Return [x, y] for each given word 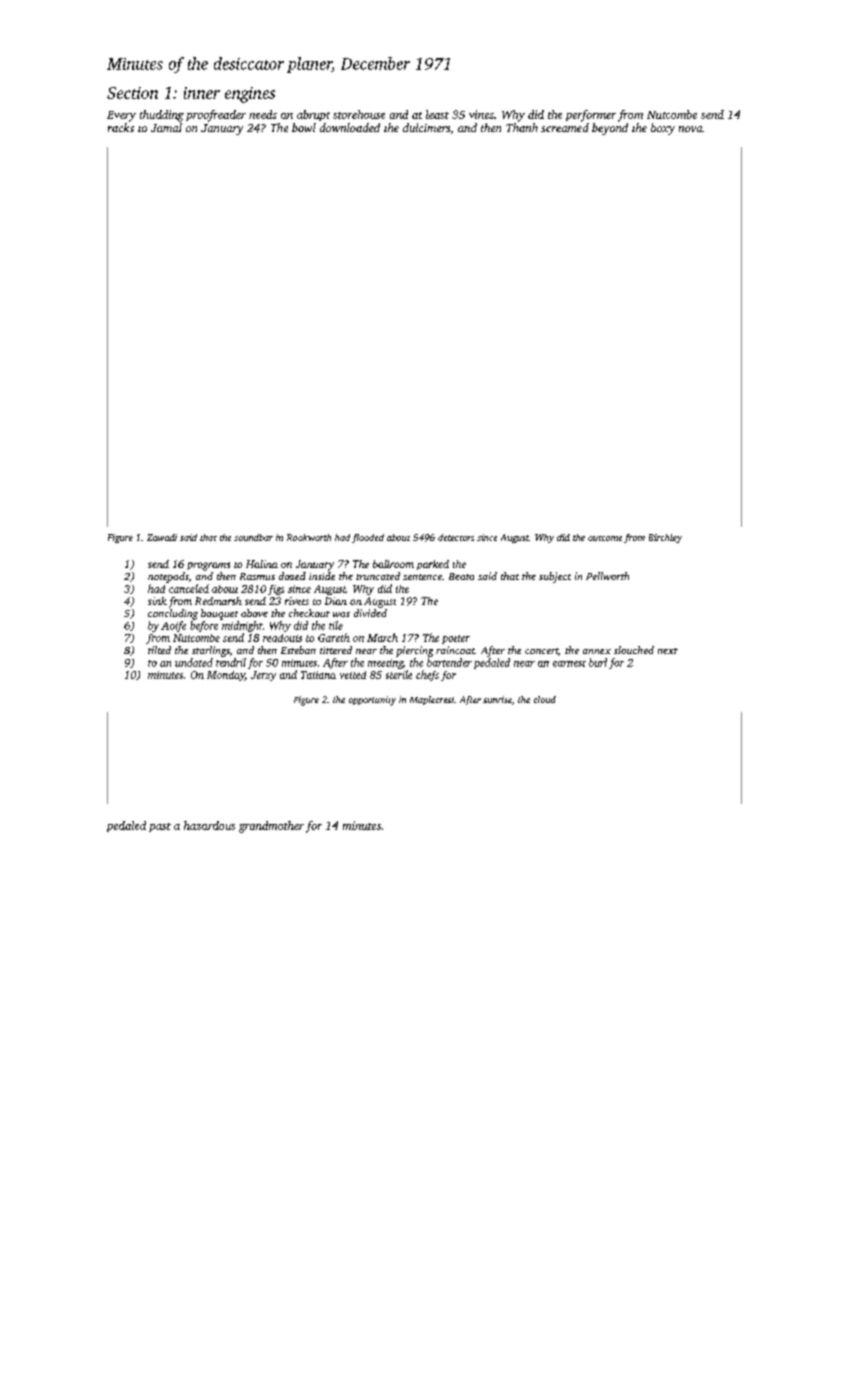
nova [691, 129]
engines [250, 95]
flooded [368, 538]
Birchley [665, 538]
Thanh [522, 127]
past [160, 827]
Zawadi [162, 537]
